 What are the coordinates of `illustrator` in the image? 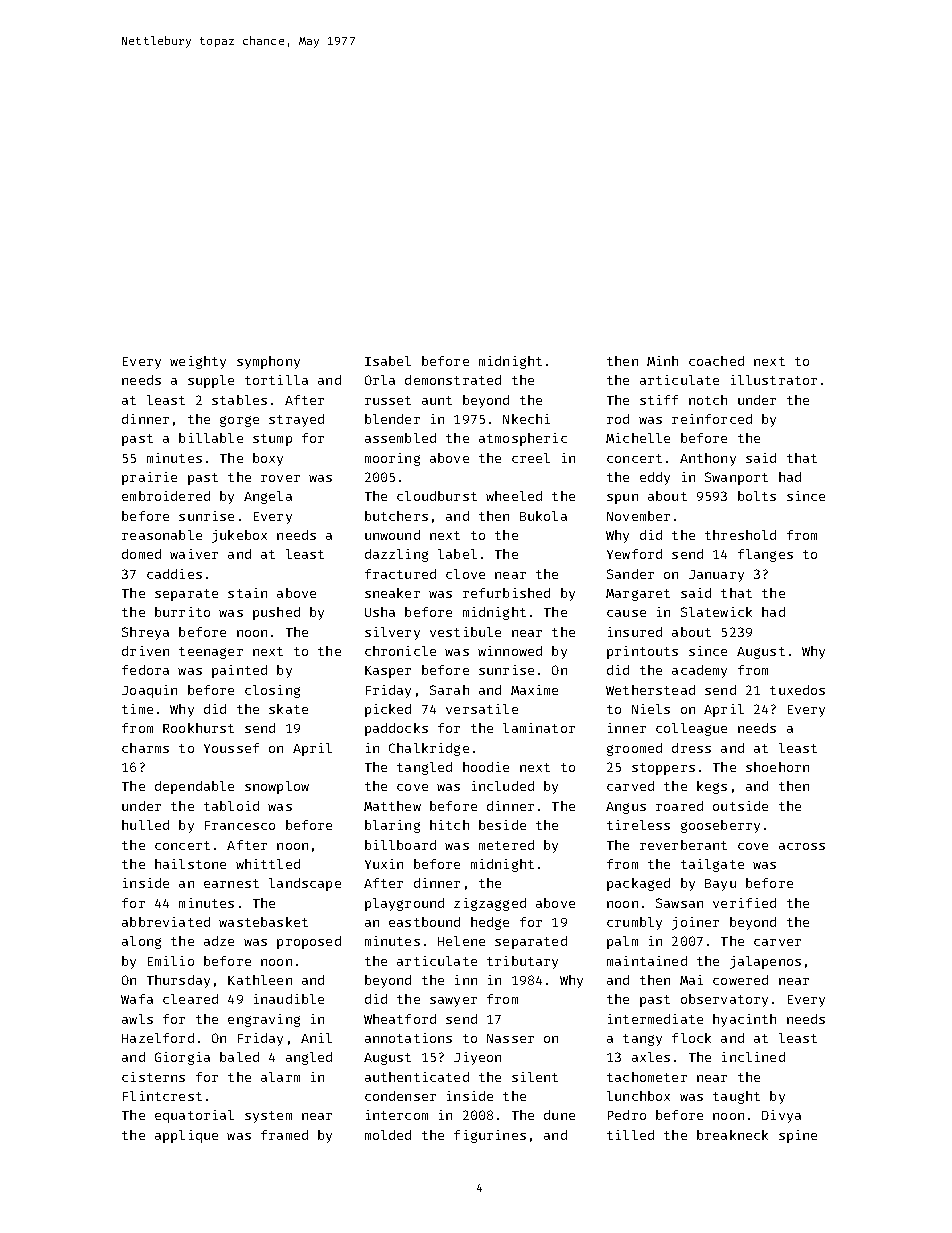 It's located at (774, 380).
